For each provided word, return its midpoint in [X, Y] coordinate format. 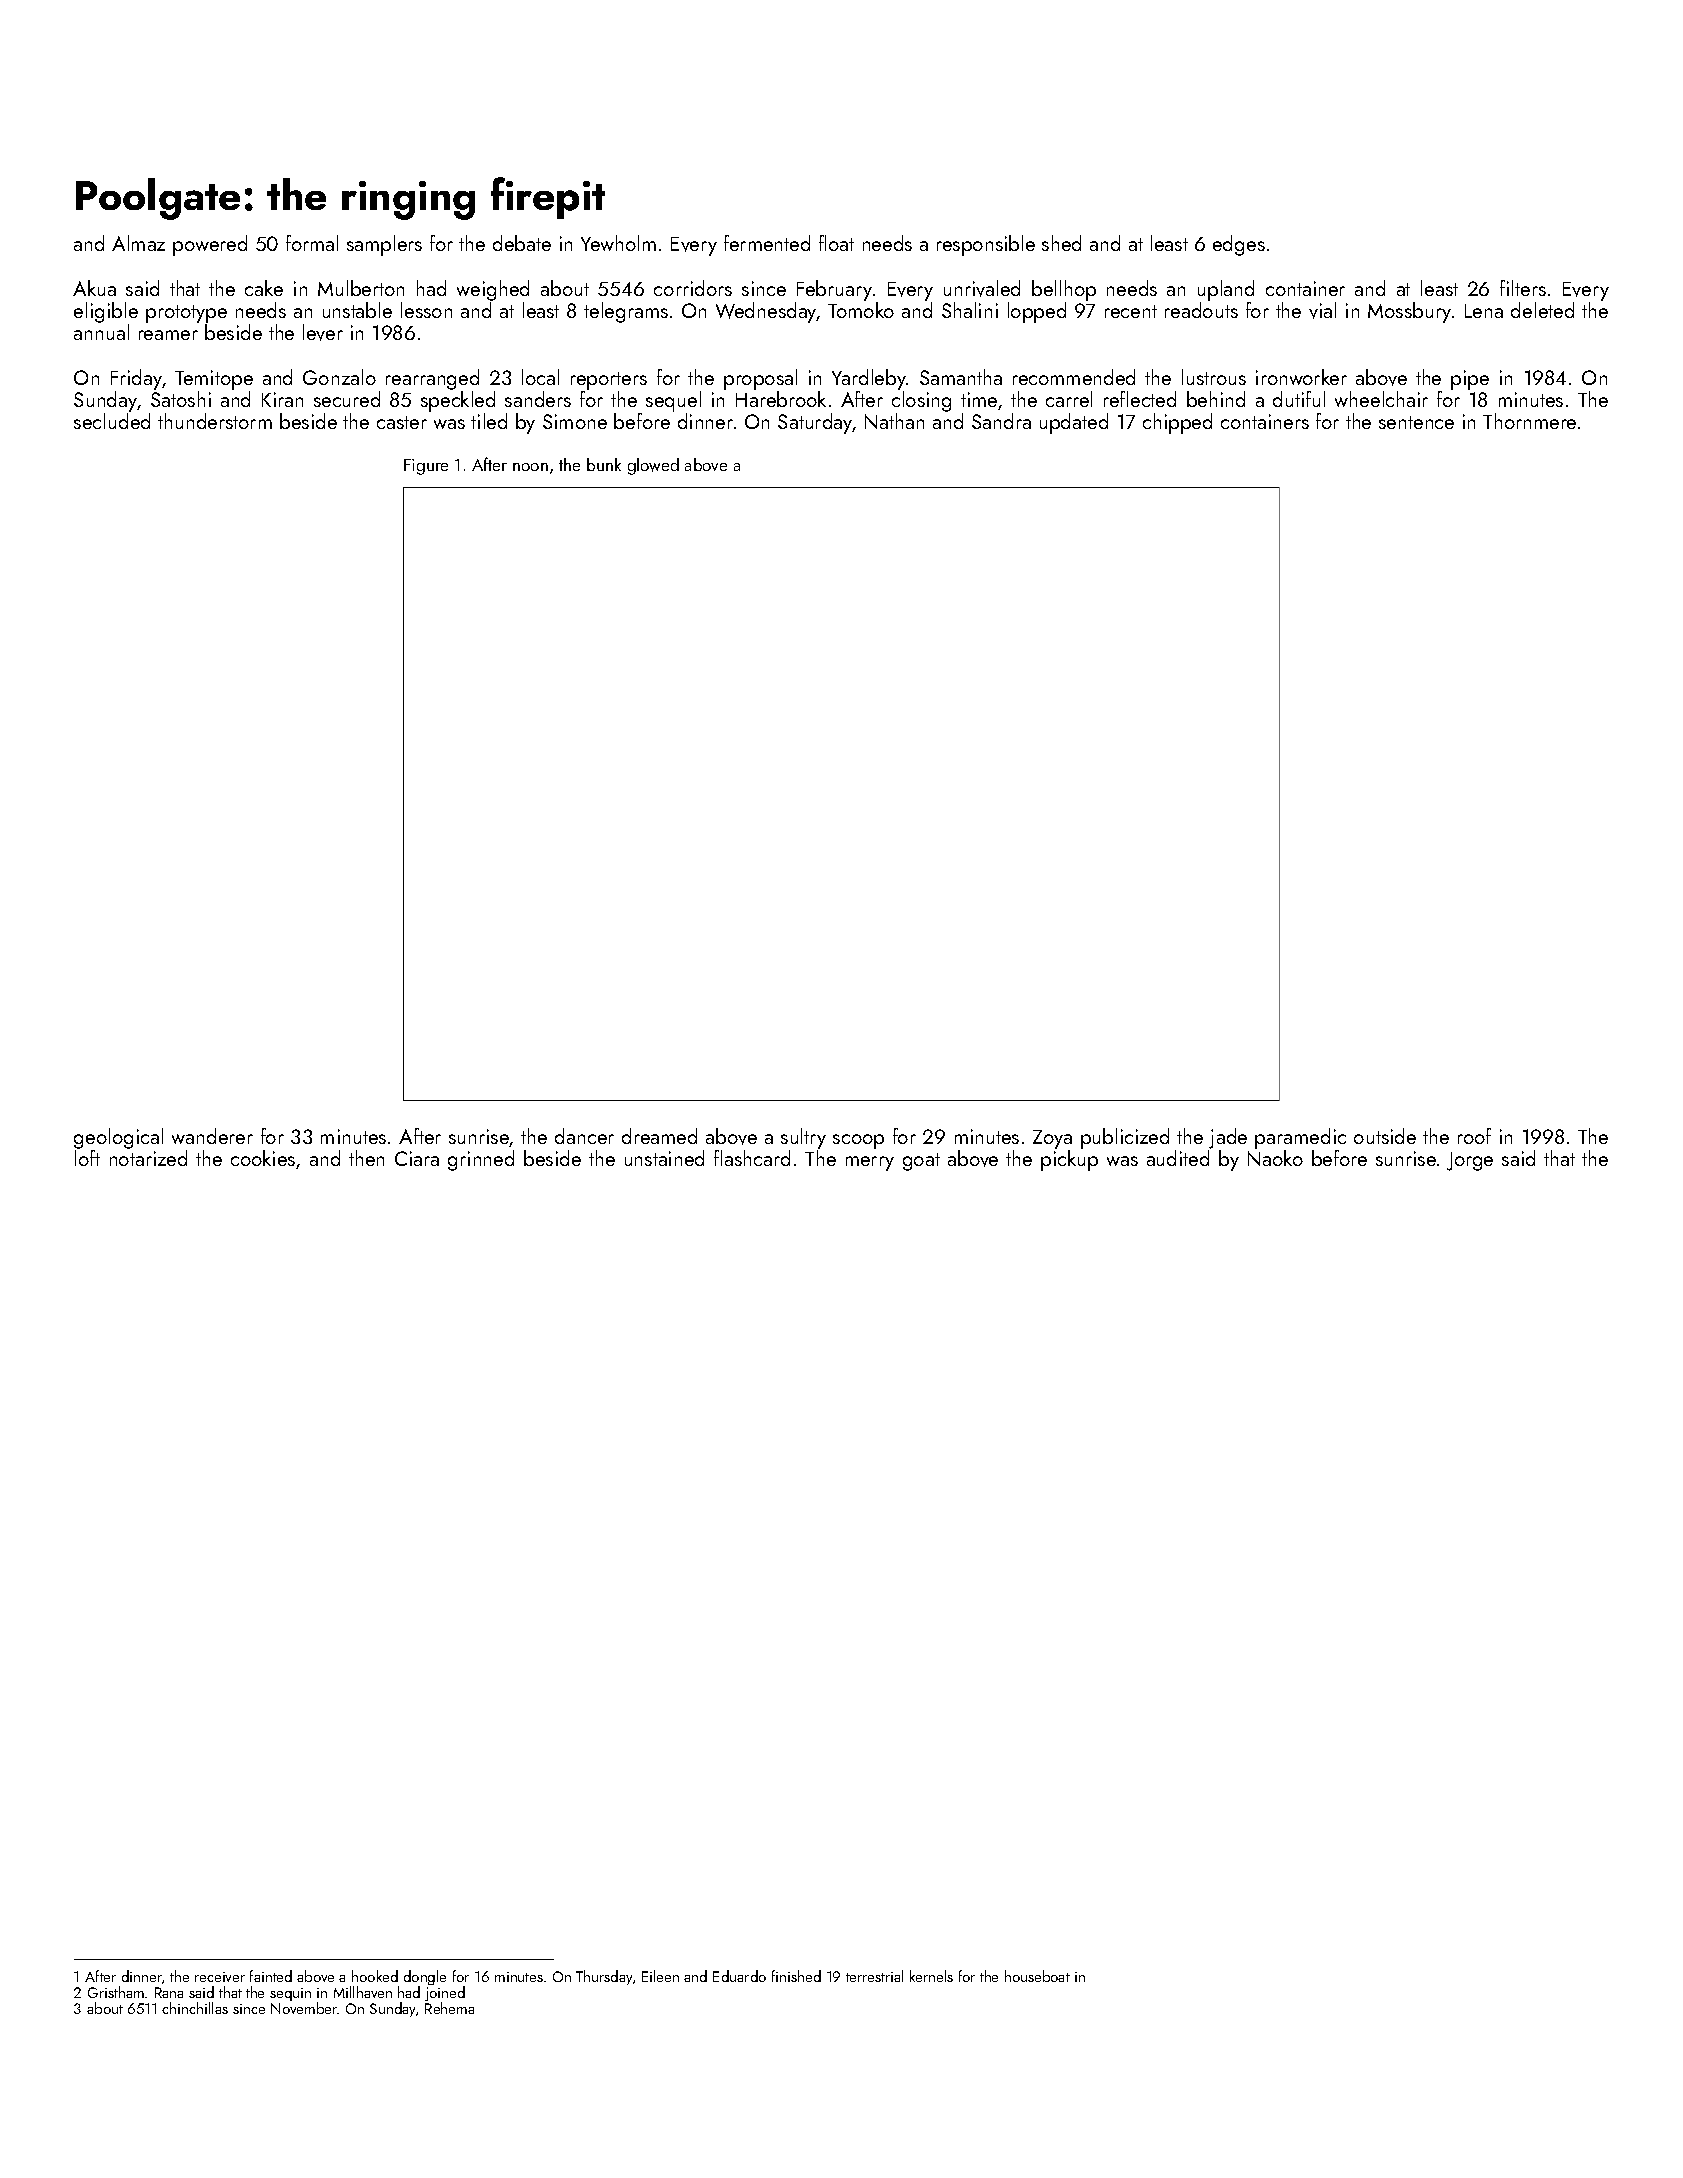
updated [1074, 423]
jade [1228, 1138]
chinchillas [195, 2008]
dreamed [659, 1136]
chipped [1177, 423]
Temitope [214, 380]
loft [87, 1158]
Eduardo [739, 1976]
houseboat [1037, 1976]
